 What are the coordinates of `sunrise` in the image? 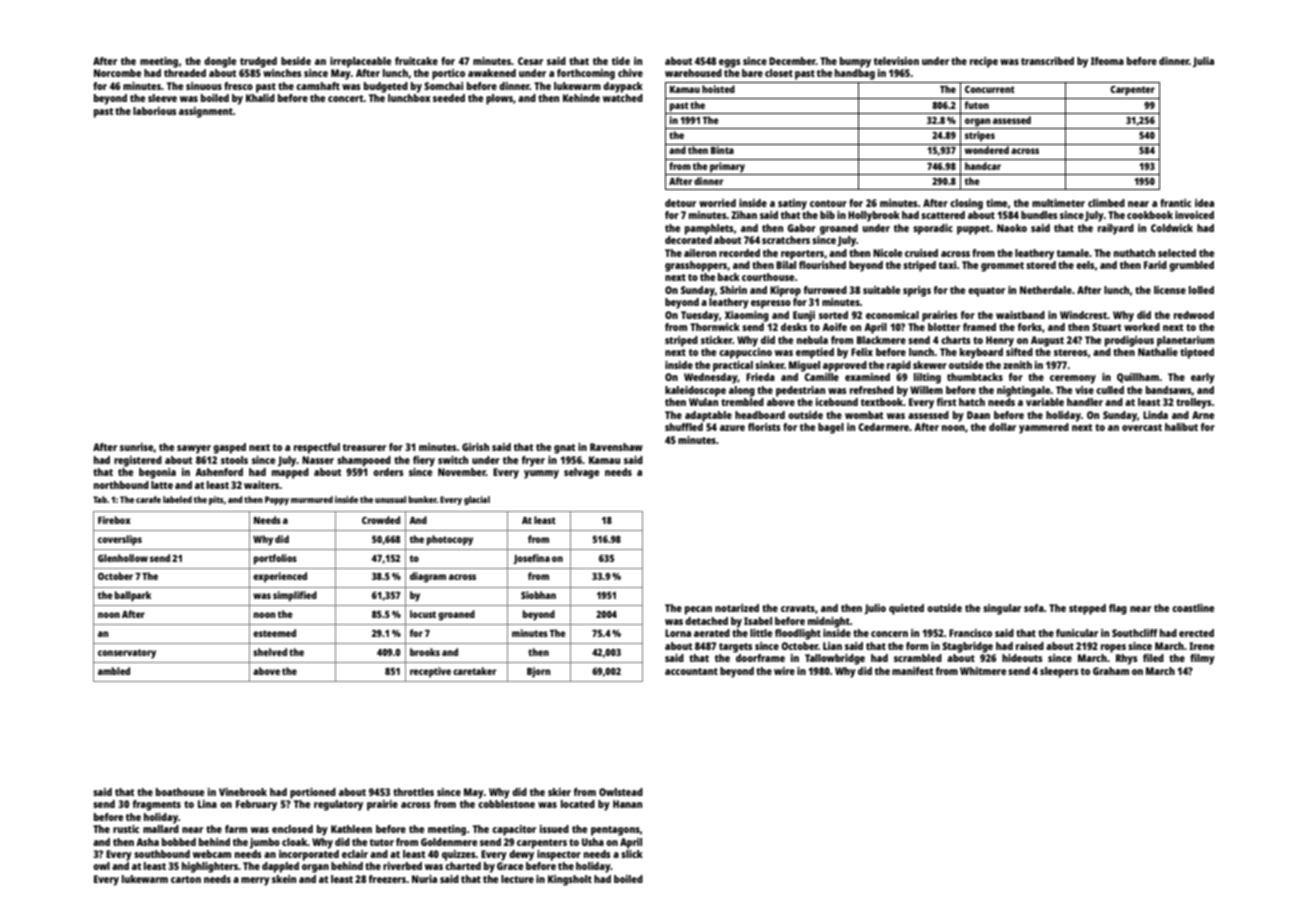 It's located at (137, 447).
